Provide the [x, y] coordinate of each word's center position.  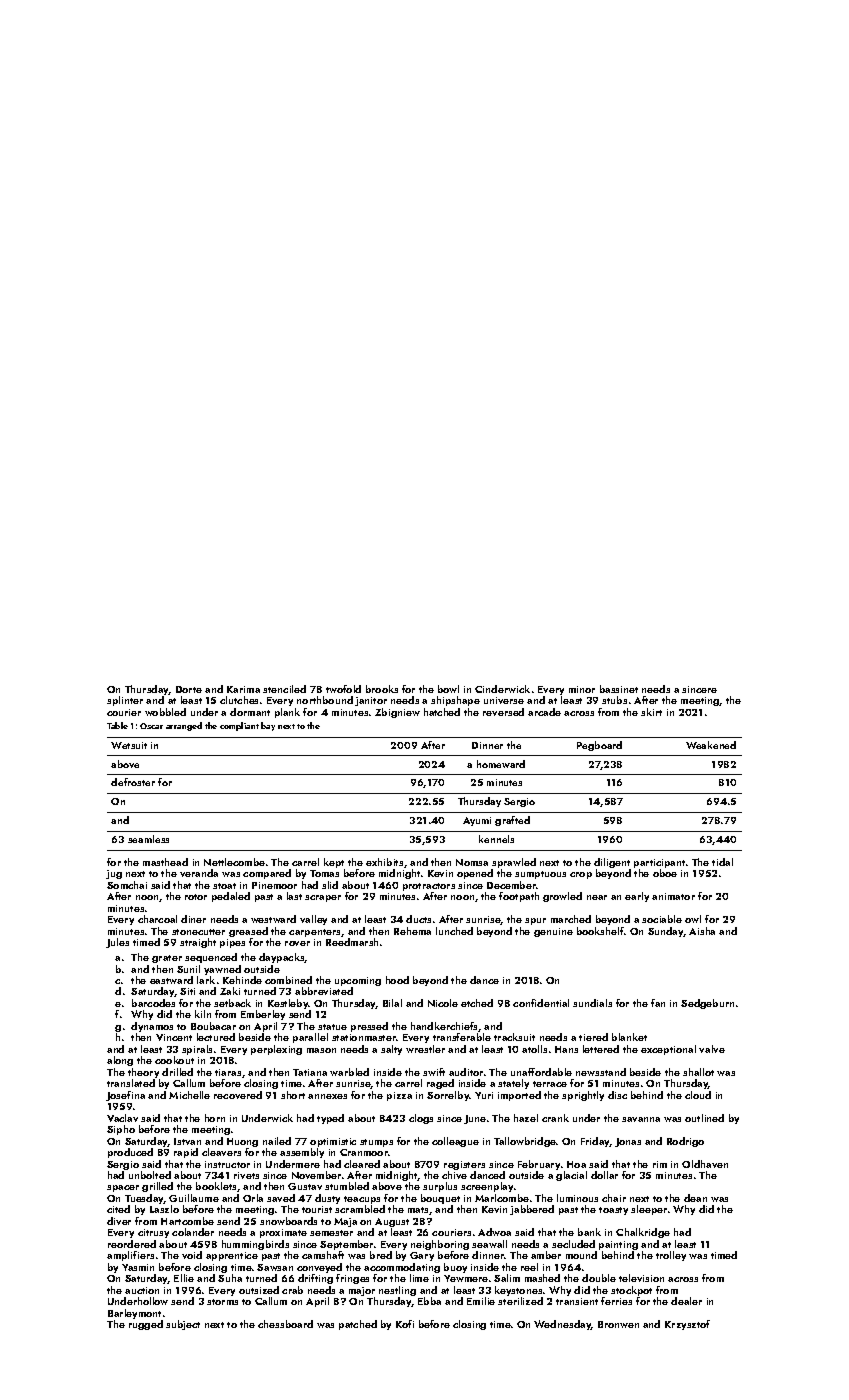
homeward [501, 764]
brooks [382, 689]
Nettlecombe [234, 862]
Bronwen [618, 1324]
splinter [125, 701]
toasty [613, 1211]
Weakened [711, 745]
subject [183, 1325]
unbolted [150, 1175]
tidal [722, 862]
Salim [507, 1278]
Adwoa [494, 1232]
